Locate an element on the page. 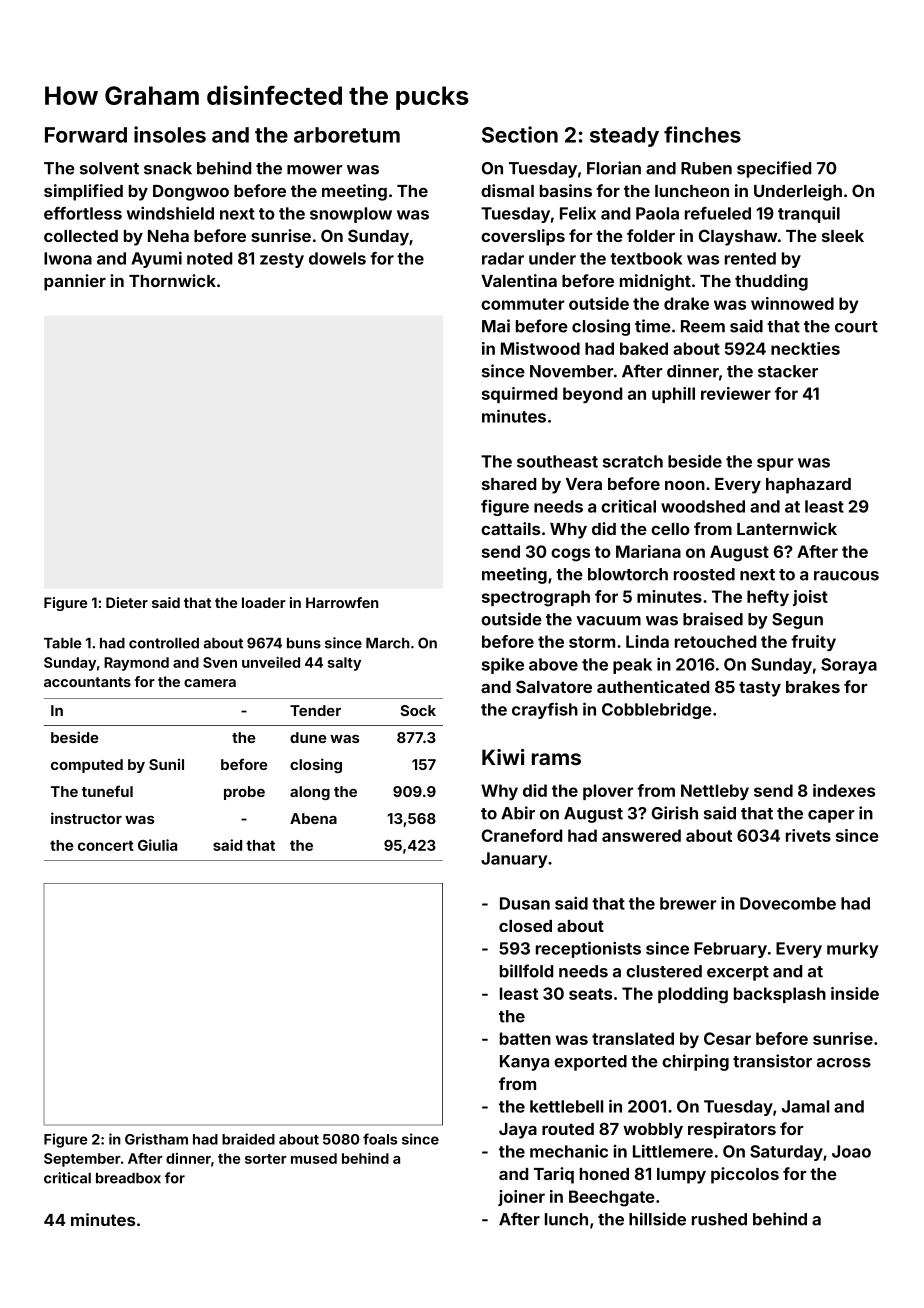 Image resolution: width=924 pixels, height=1308 pixels. September is located at coordinates (82, 1160).
